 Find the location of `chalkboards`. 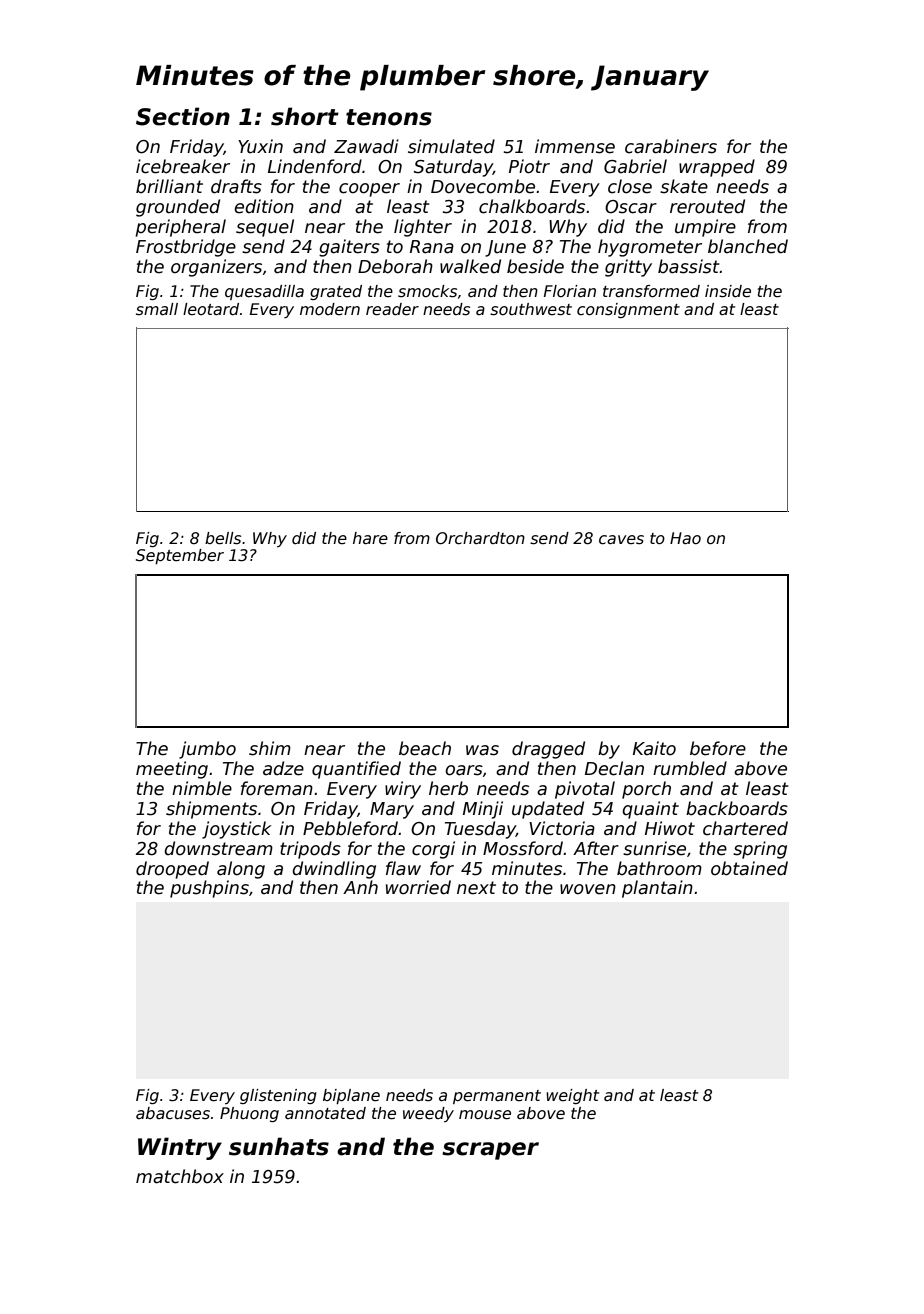

chalkboards is located at coordinates (532, 206).
